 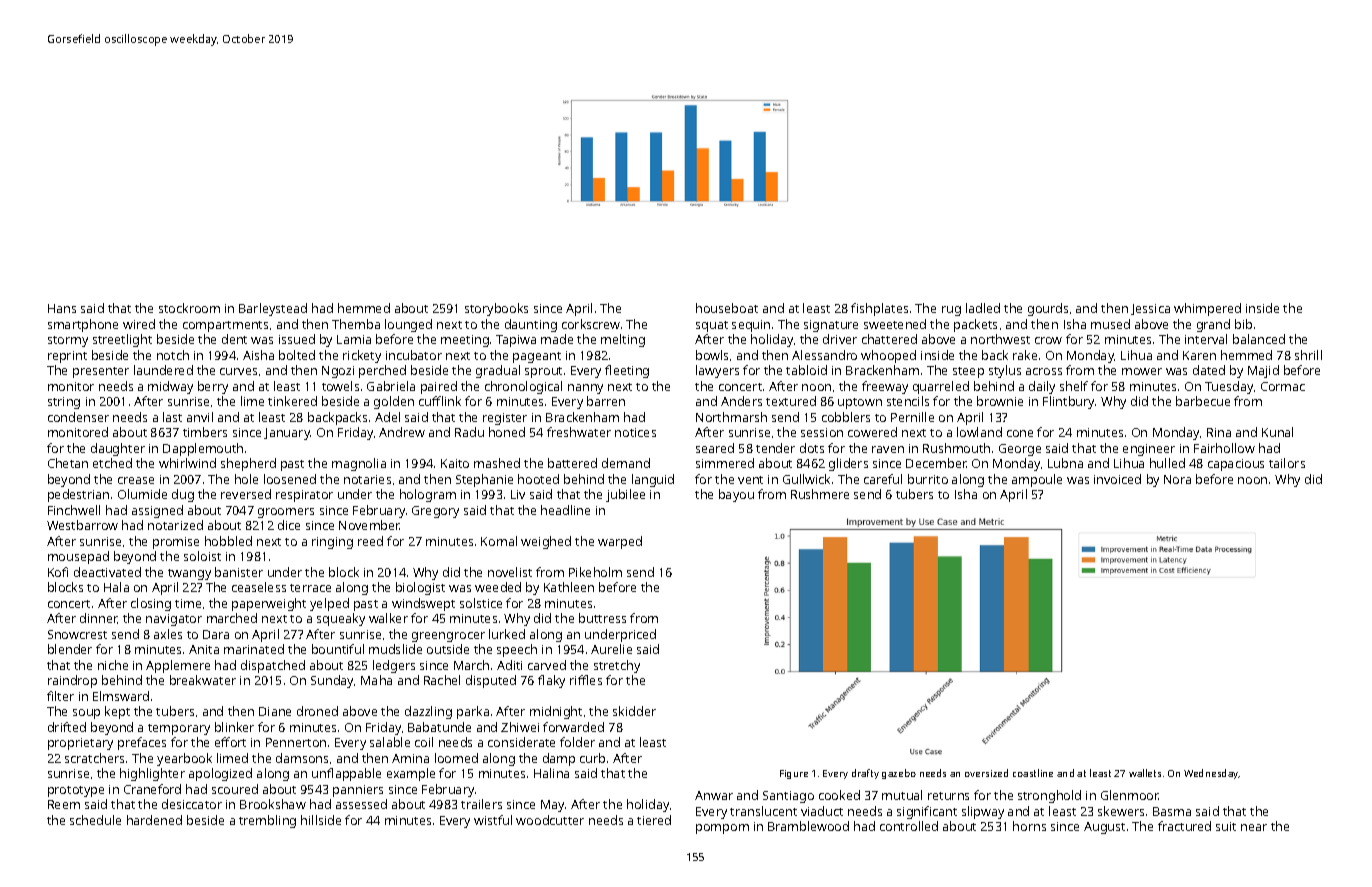 What do you see at coordinates (1145, 773) in the screenshot?
I see `wallets` at bounding box center [1145, 773].
